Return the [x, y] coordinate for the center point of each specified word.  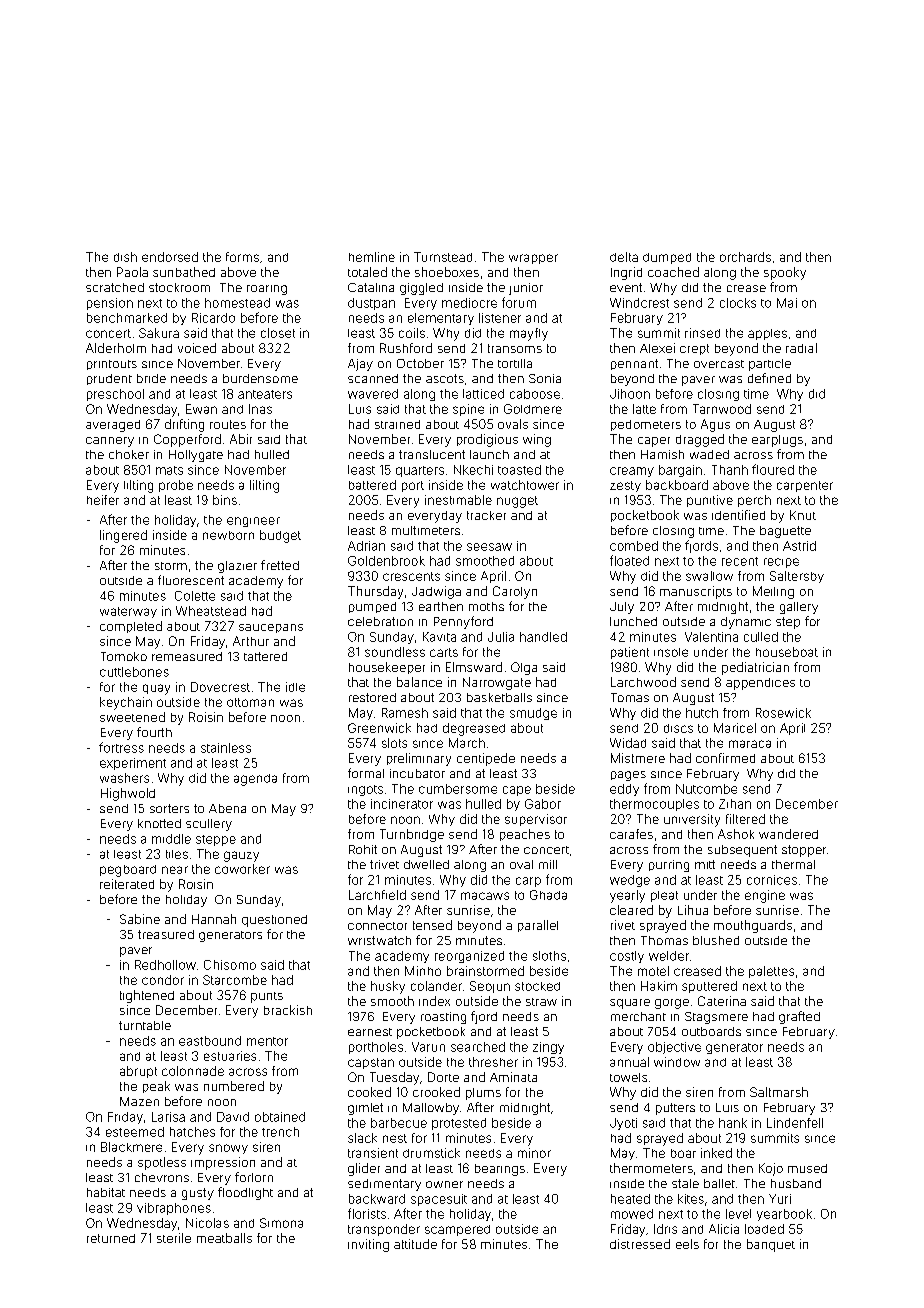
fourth [154, 732]
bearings [500, 1170]
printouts [112, 365]
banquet [771, 1245]
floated [629, 560]
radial [801, 348]
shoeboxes [447, 272]
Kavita [439, 637]
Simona [281, 1223]
